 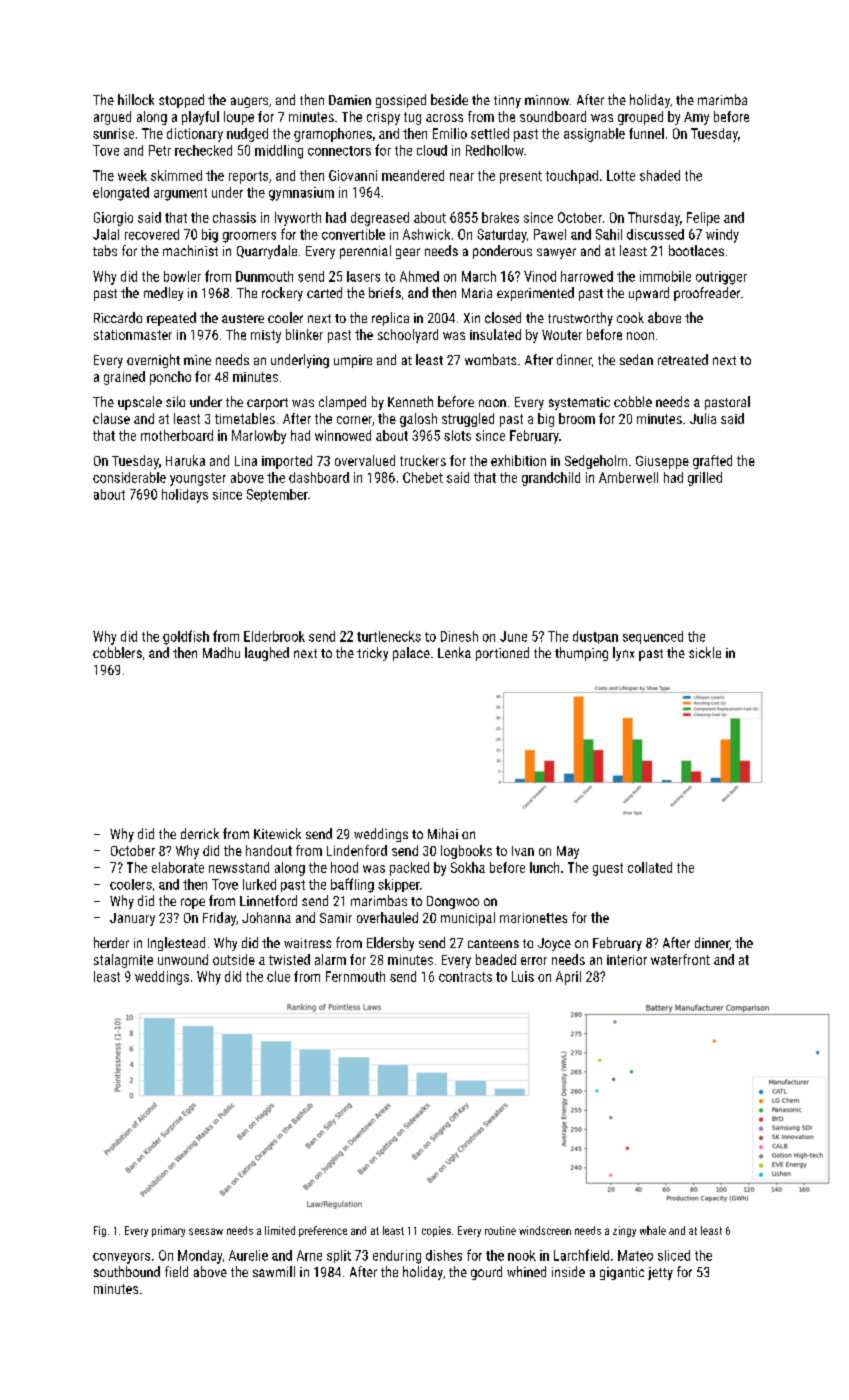 What do you see at coordinates (343, 435) in the screenshot?
I see `winnowed` at bounding box center [343, 435].
